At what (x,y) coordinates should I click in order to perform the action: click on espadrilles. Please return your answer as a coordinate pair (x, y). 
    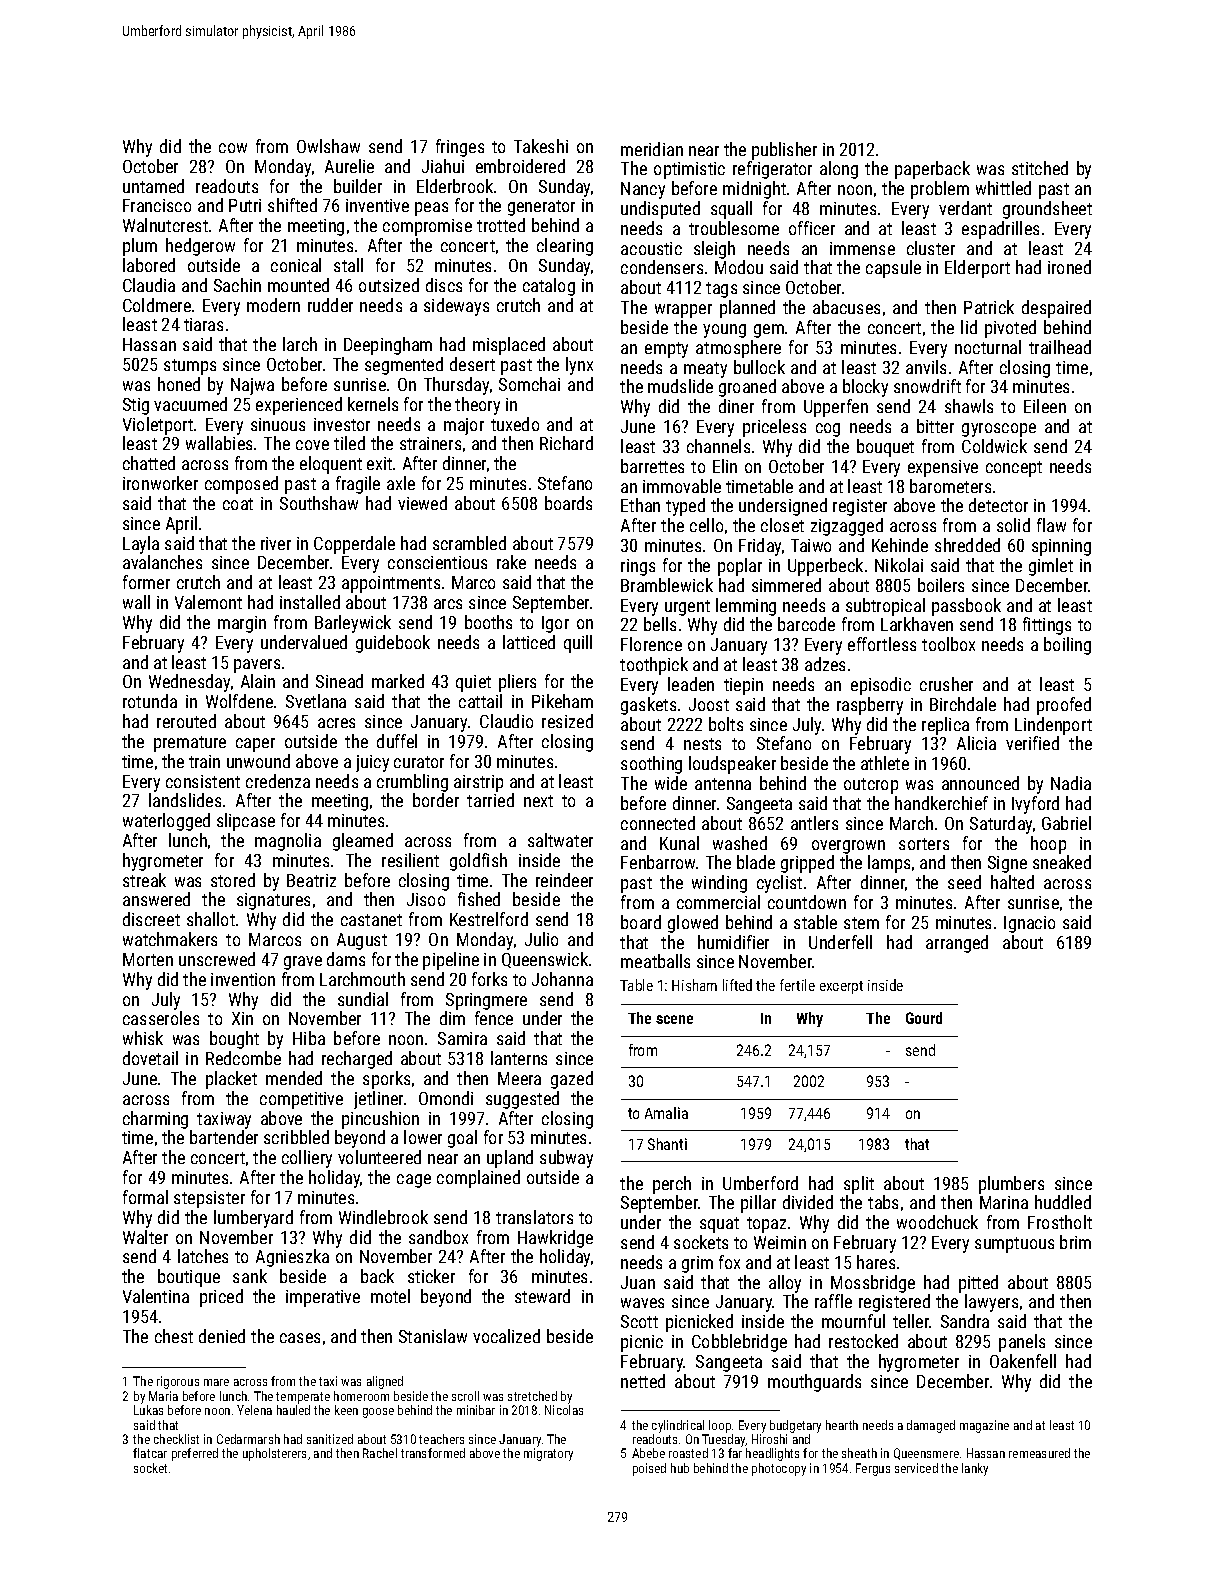
    Looking at the image, I should click on (1000, 230).
